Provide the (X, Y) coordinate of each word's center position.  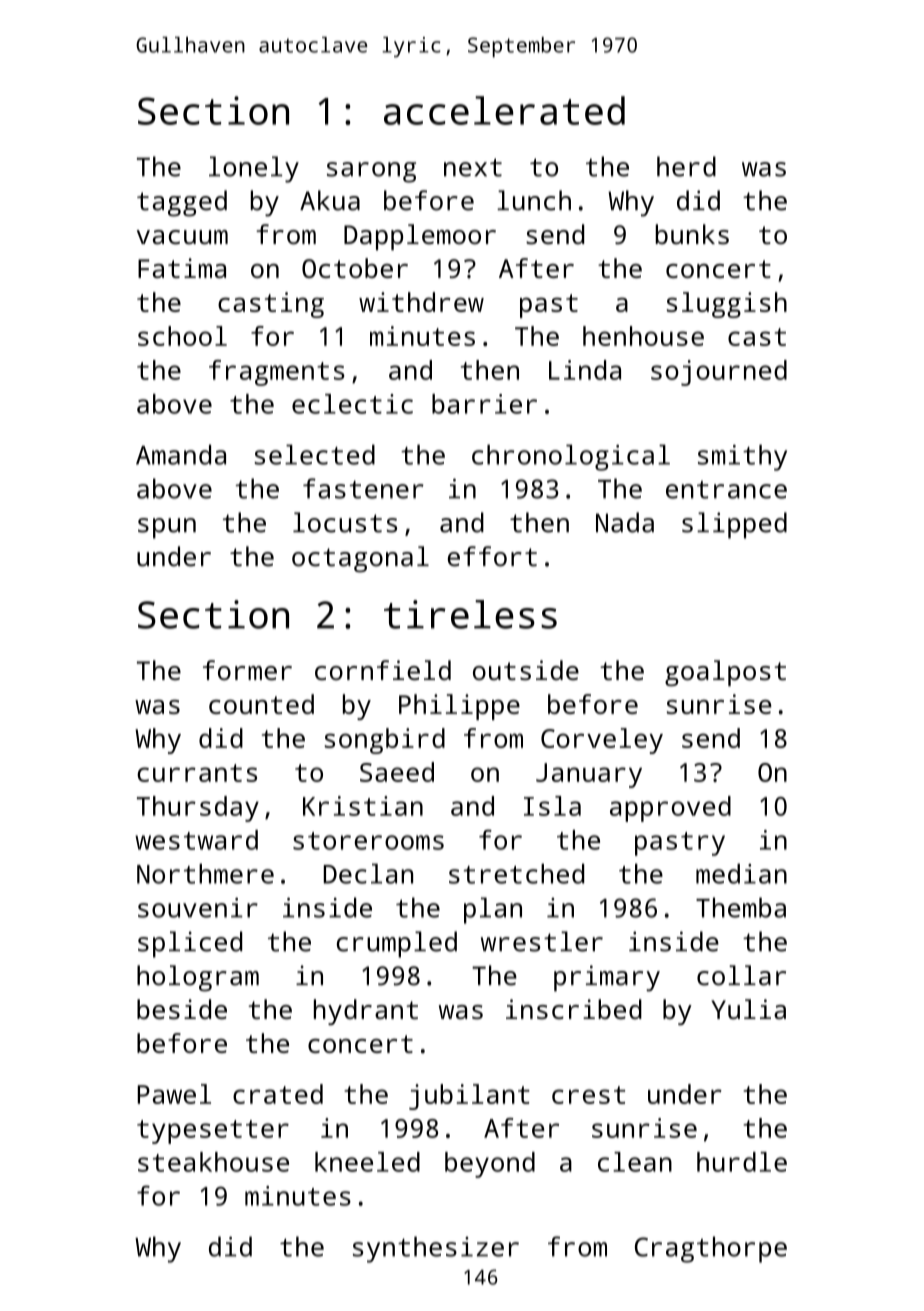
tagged (182, 203)
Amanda (181, 454)
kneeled (367, 1162)
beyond (490, 1165)
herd (686, 166)
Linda (585, 370)
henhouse (643, 336)
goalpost (725, 673)
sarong (371, 172)
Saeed (397, 772)
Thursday (198, 809)
